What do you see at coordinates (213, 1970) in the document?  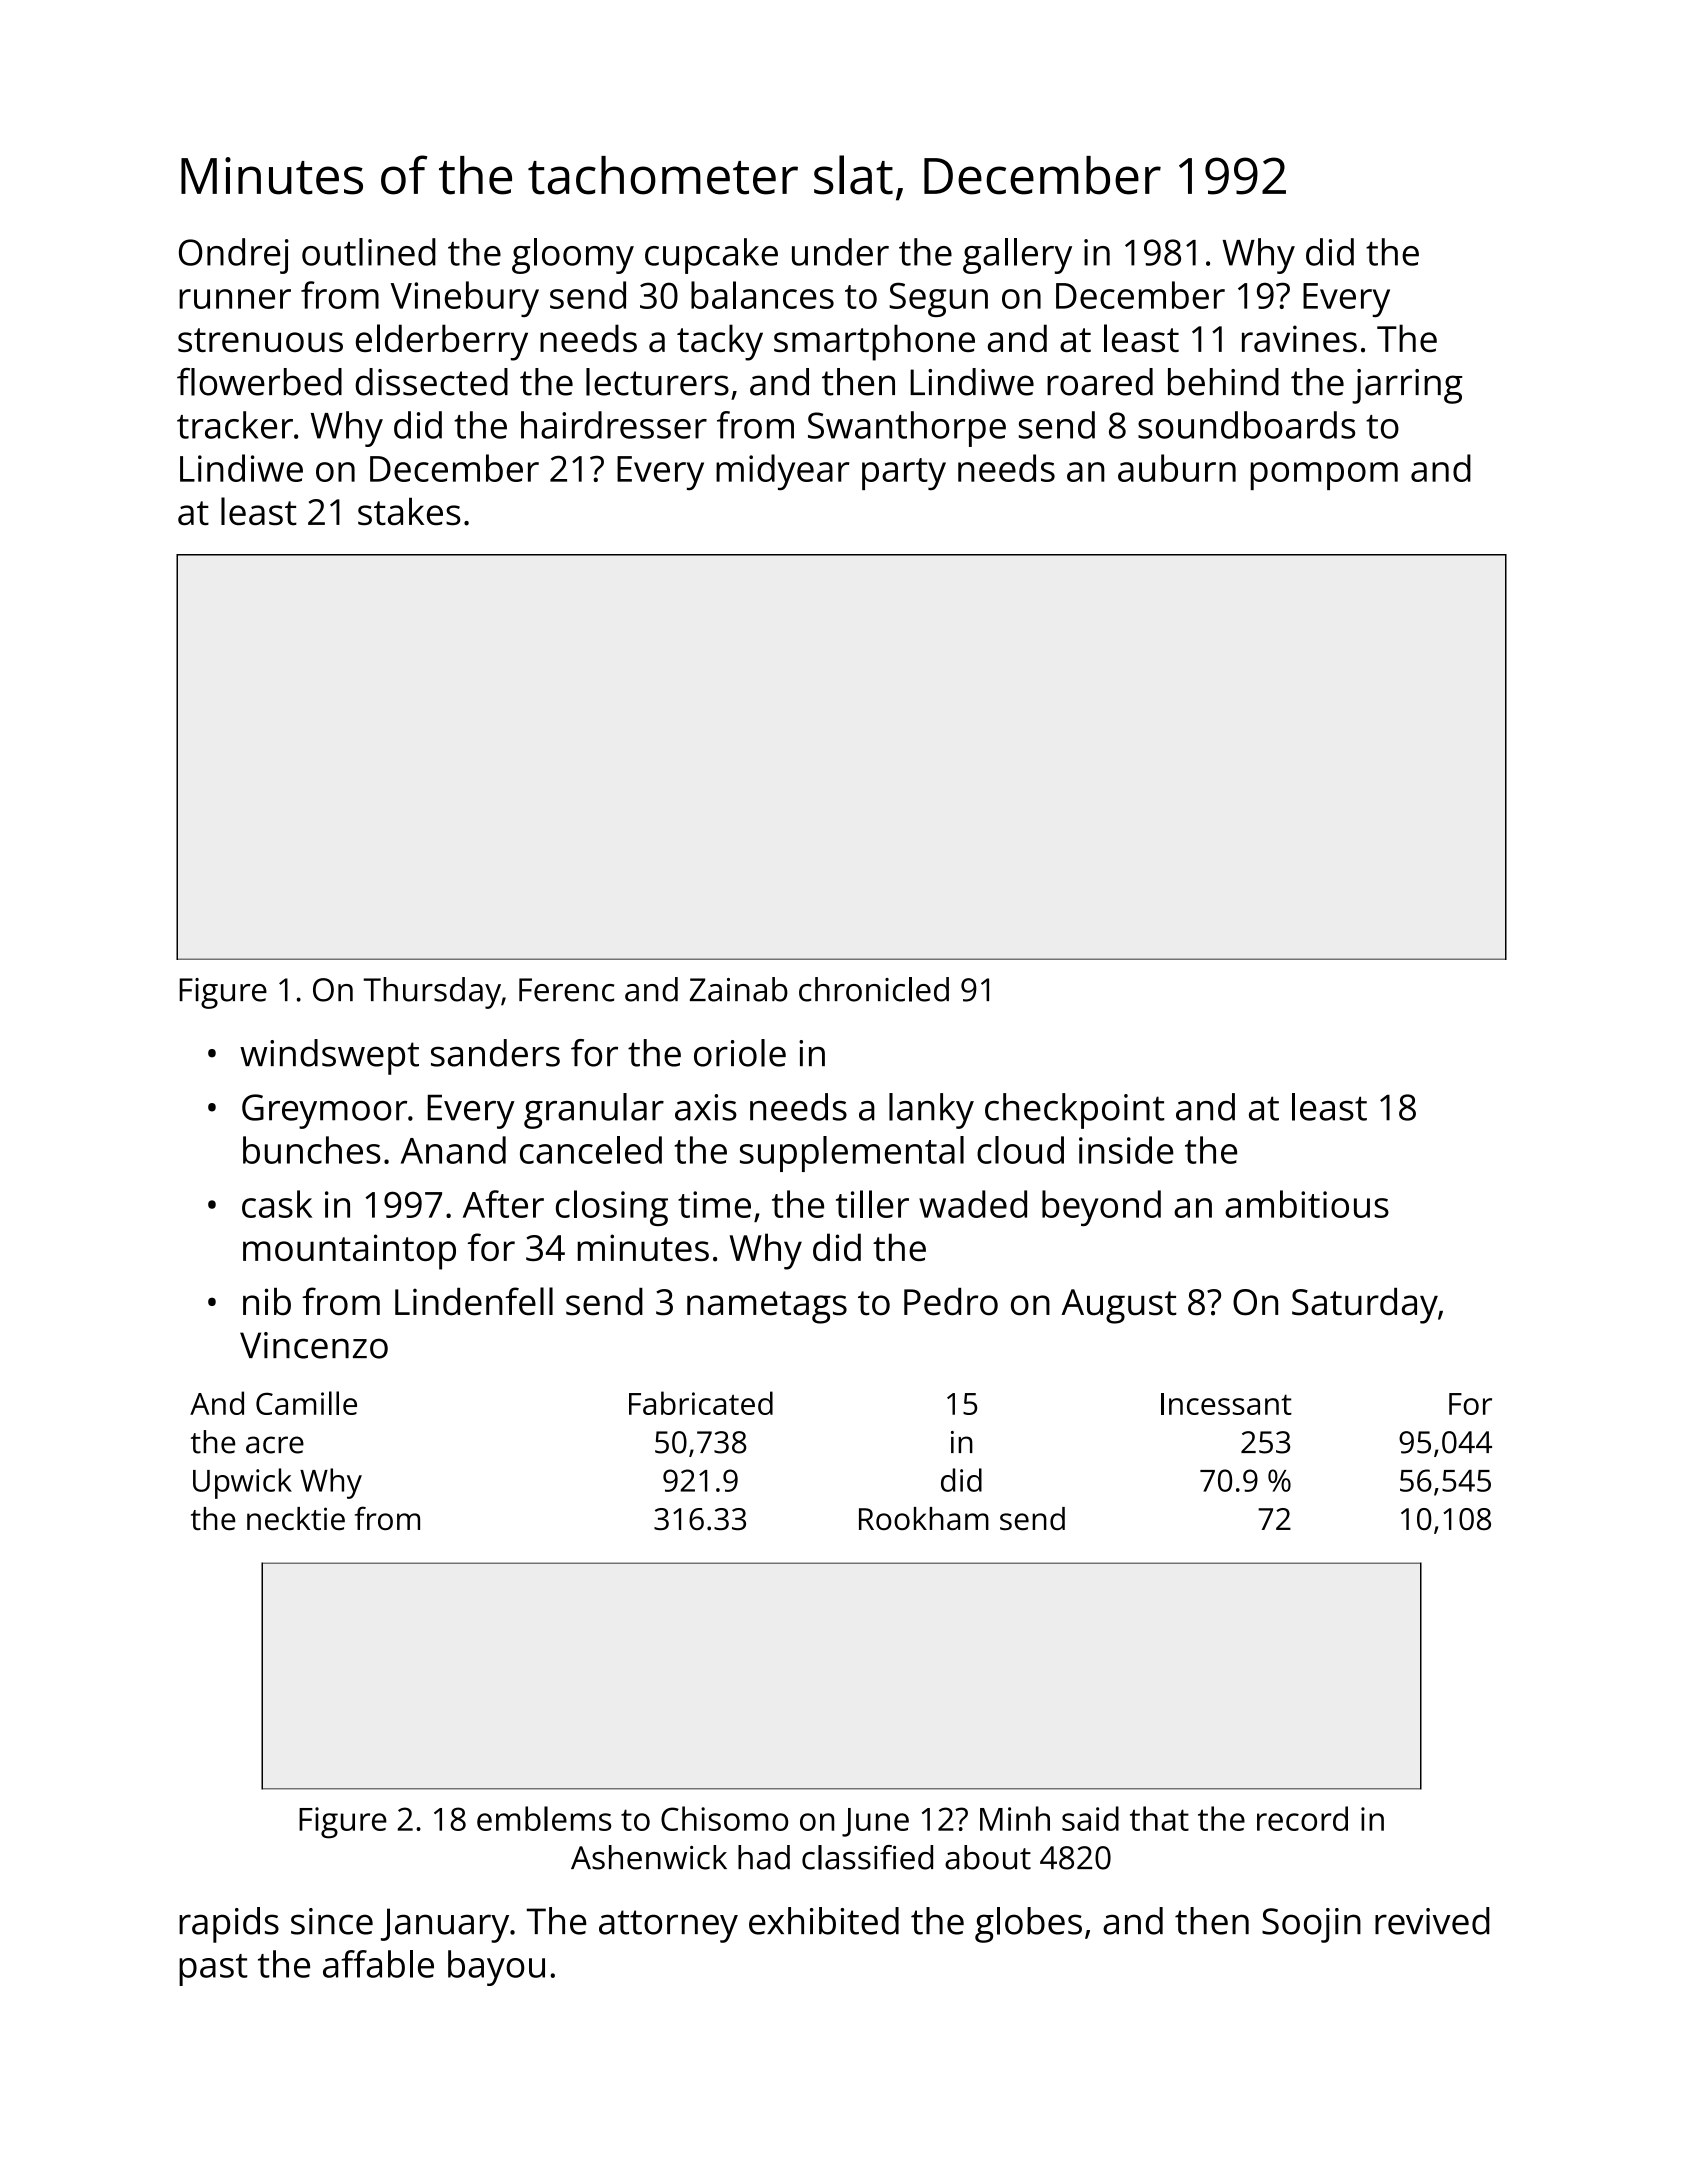 I see `past` at bounding box center [213, 1970].
